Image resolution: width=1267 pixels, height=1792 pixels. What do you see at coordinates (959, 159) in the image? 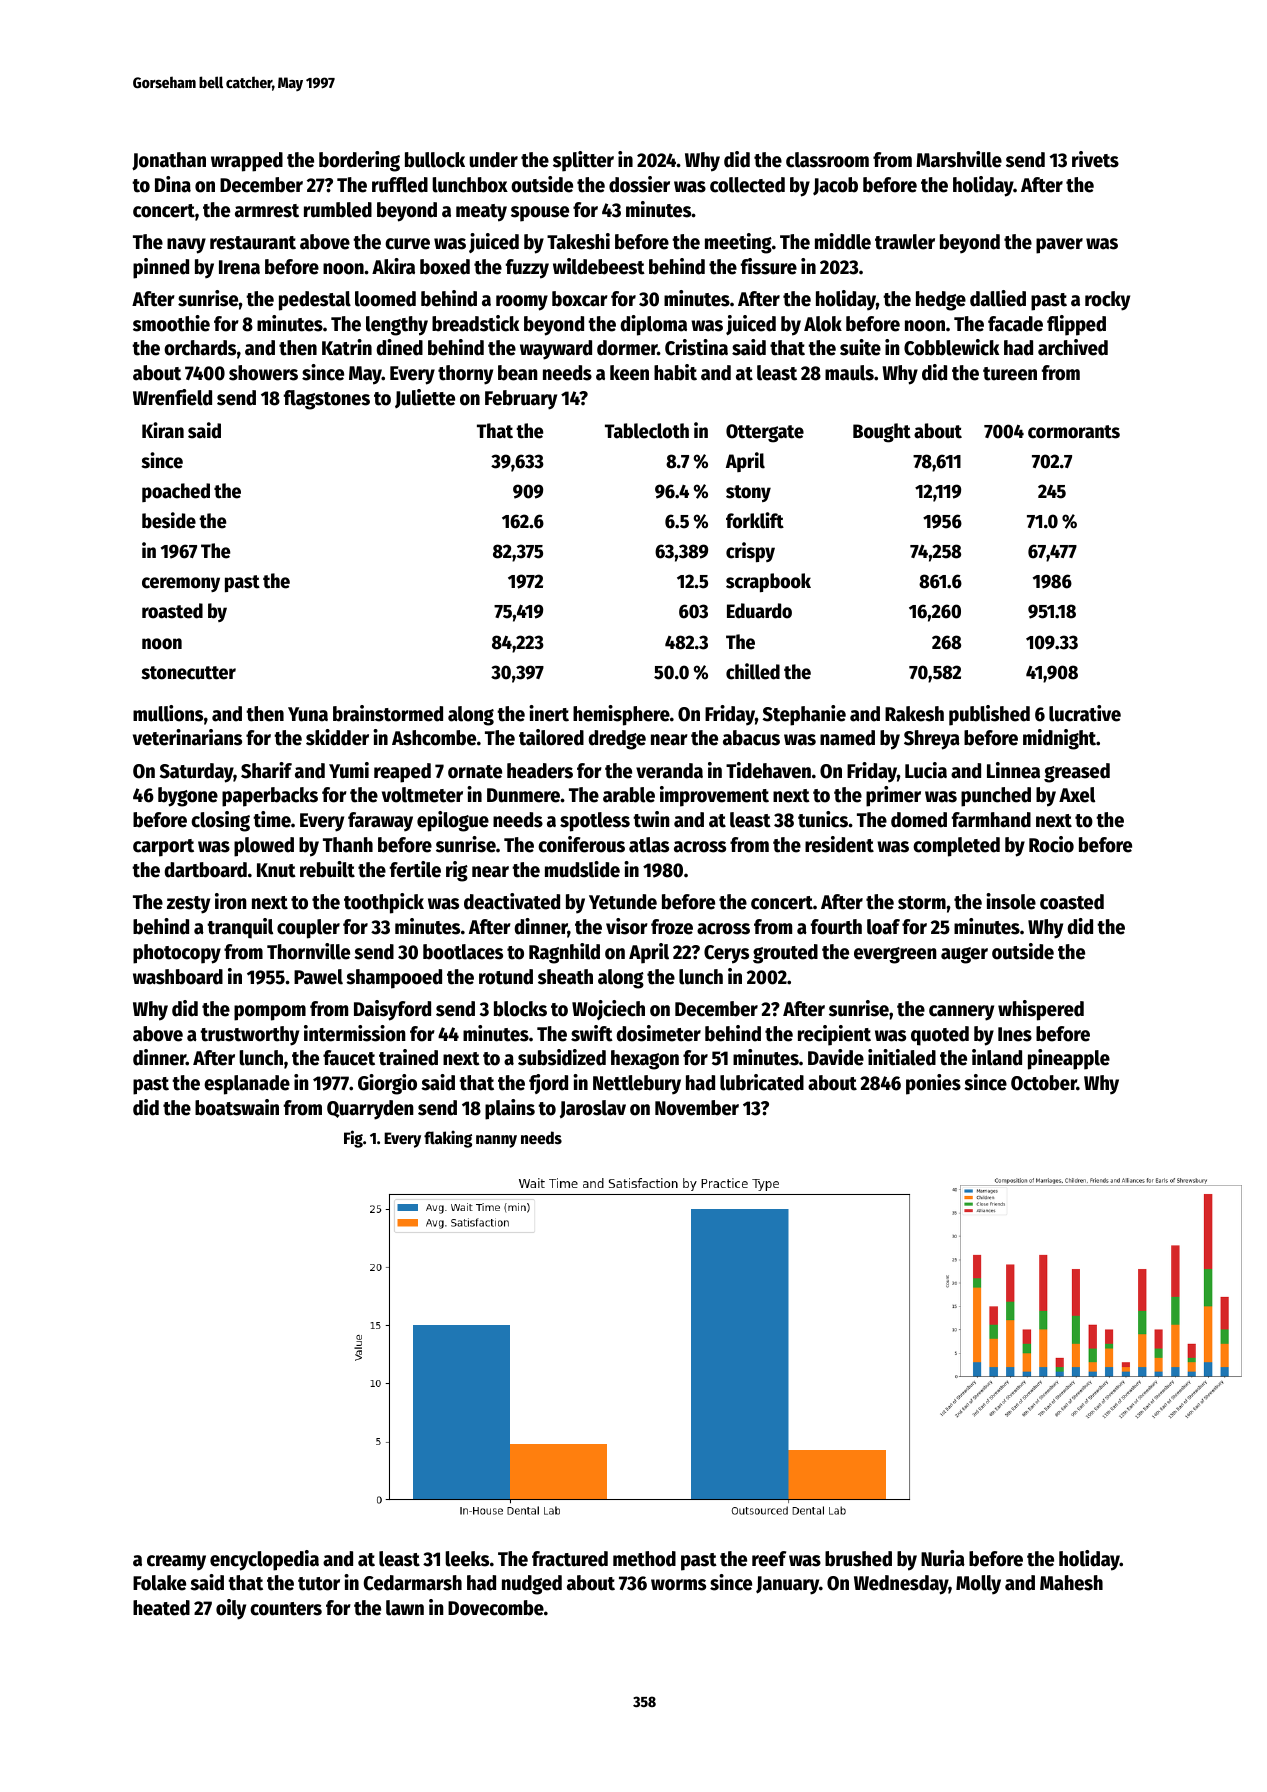
I see `Marshville` at bounding box center [959, 159].
